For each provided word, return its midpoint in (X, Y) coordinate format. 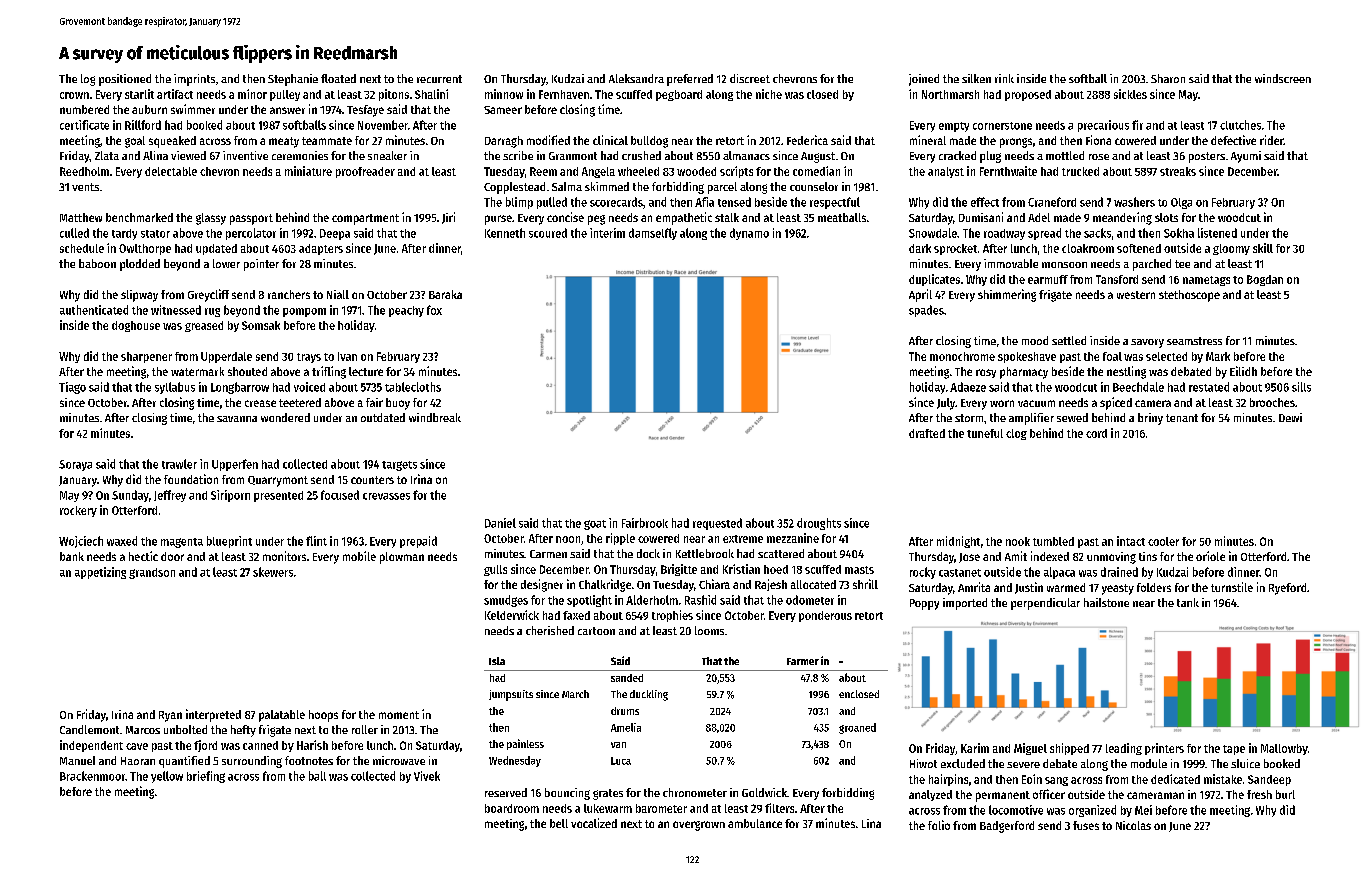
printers (1164, 749)
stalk (727, 217)
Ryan (170, 716)
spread (1044, 234)
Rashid (700, 600)
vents (85, 187)
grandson (152, 573)
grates (608, 794)
